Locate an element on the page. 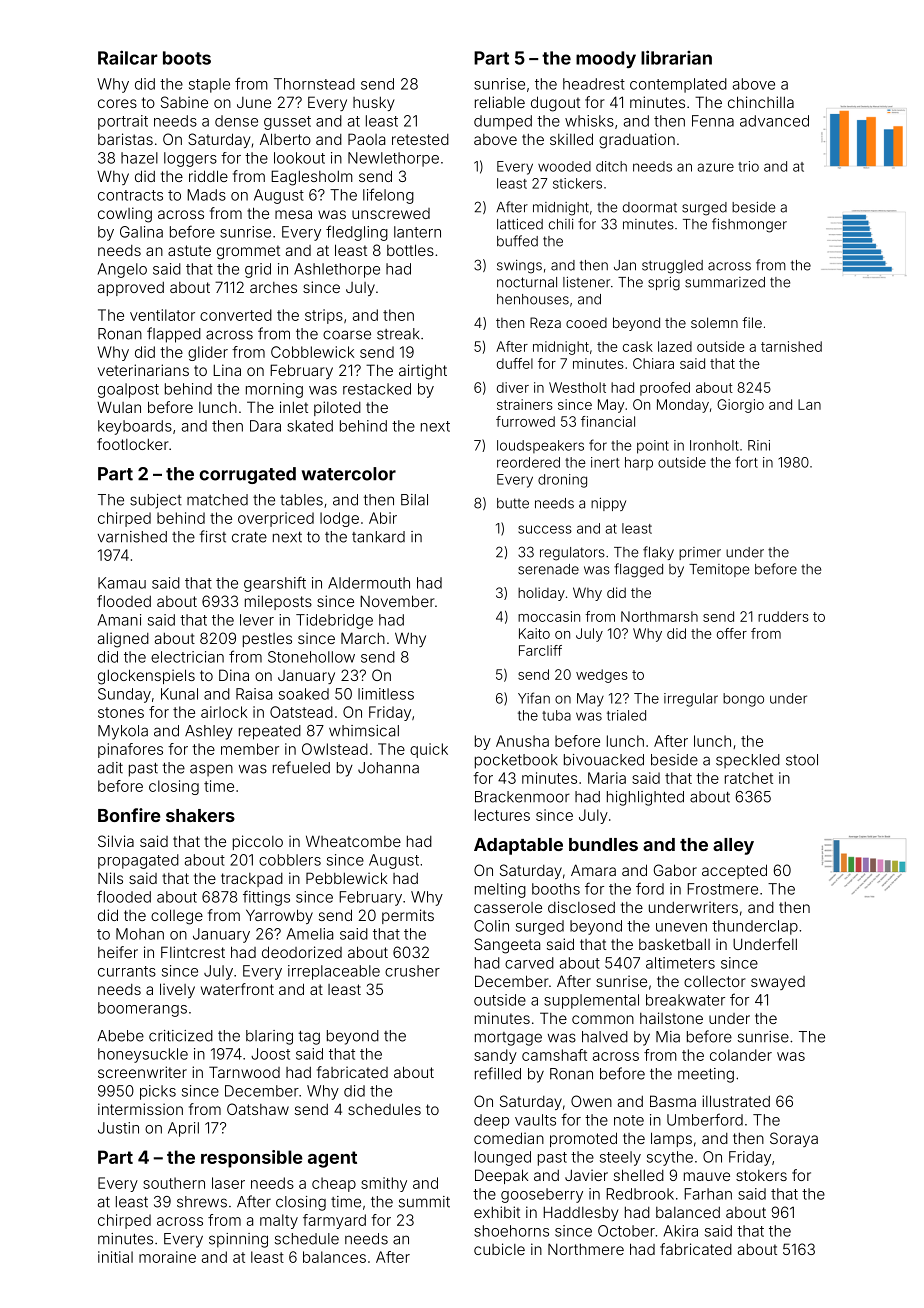  Farcliff is located at coordinates (540, 650).
